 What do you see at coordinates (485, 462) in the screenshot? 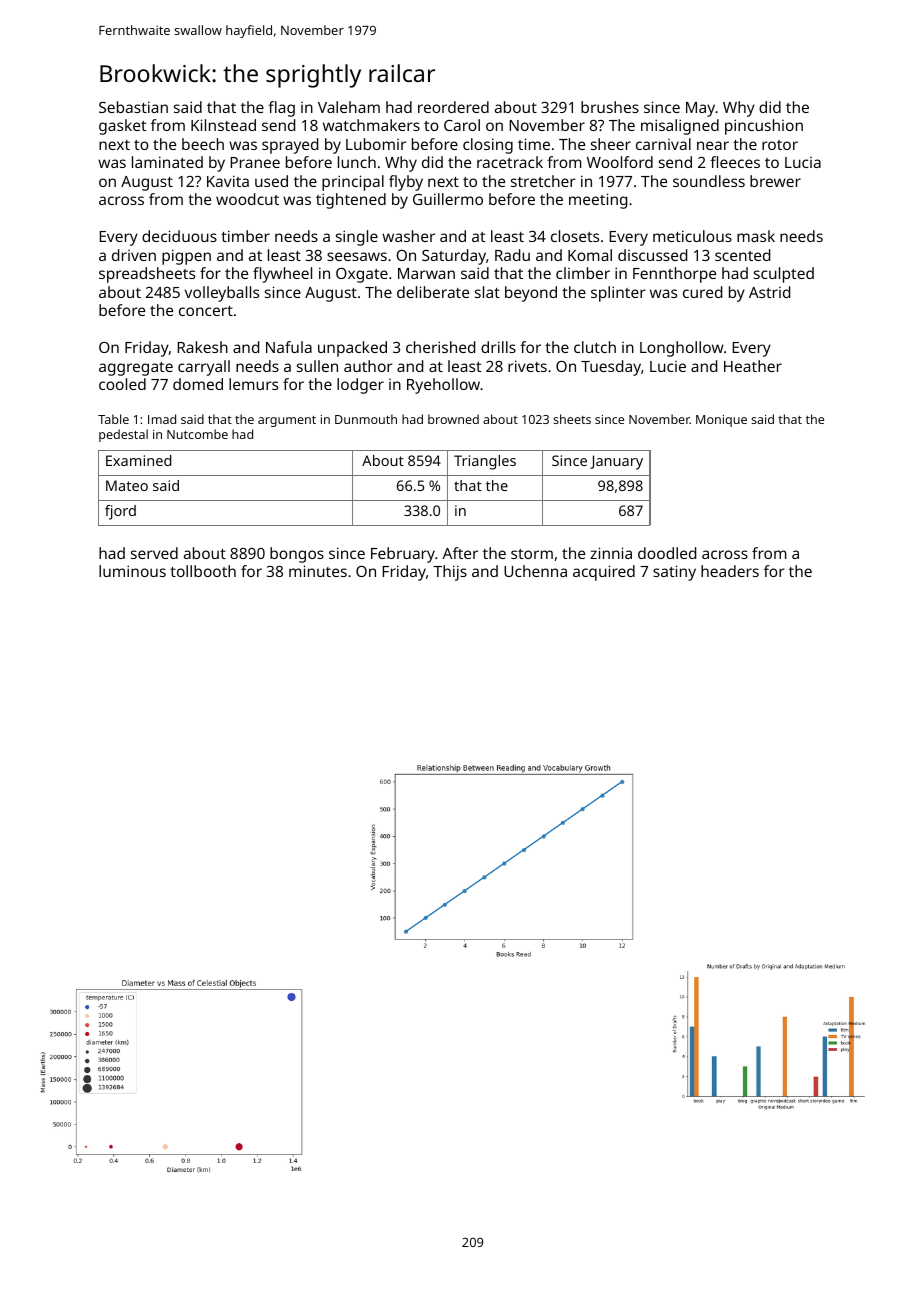
I see `Triangles` at bounding box center [485, 462].
